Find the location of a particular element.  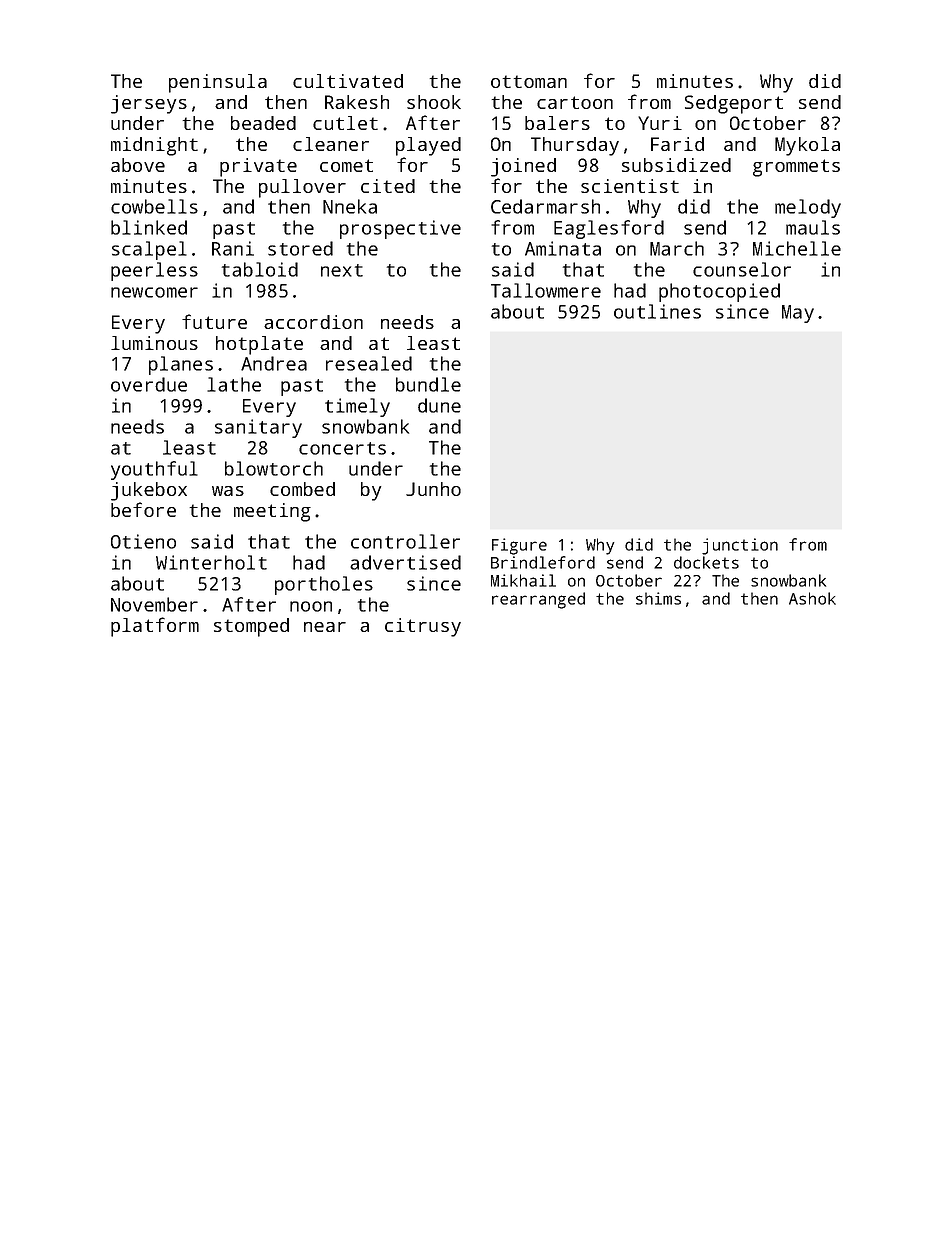

Nneka is located at coordinates (350, 206).
